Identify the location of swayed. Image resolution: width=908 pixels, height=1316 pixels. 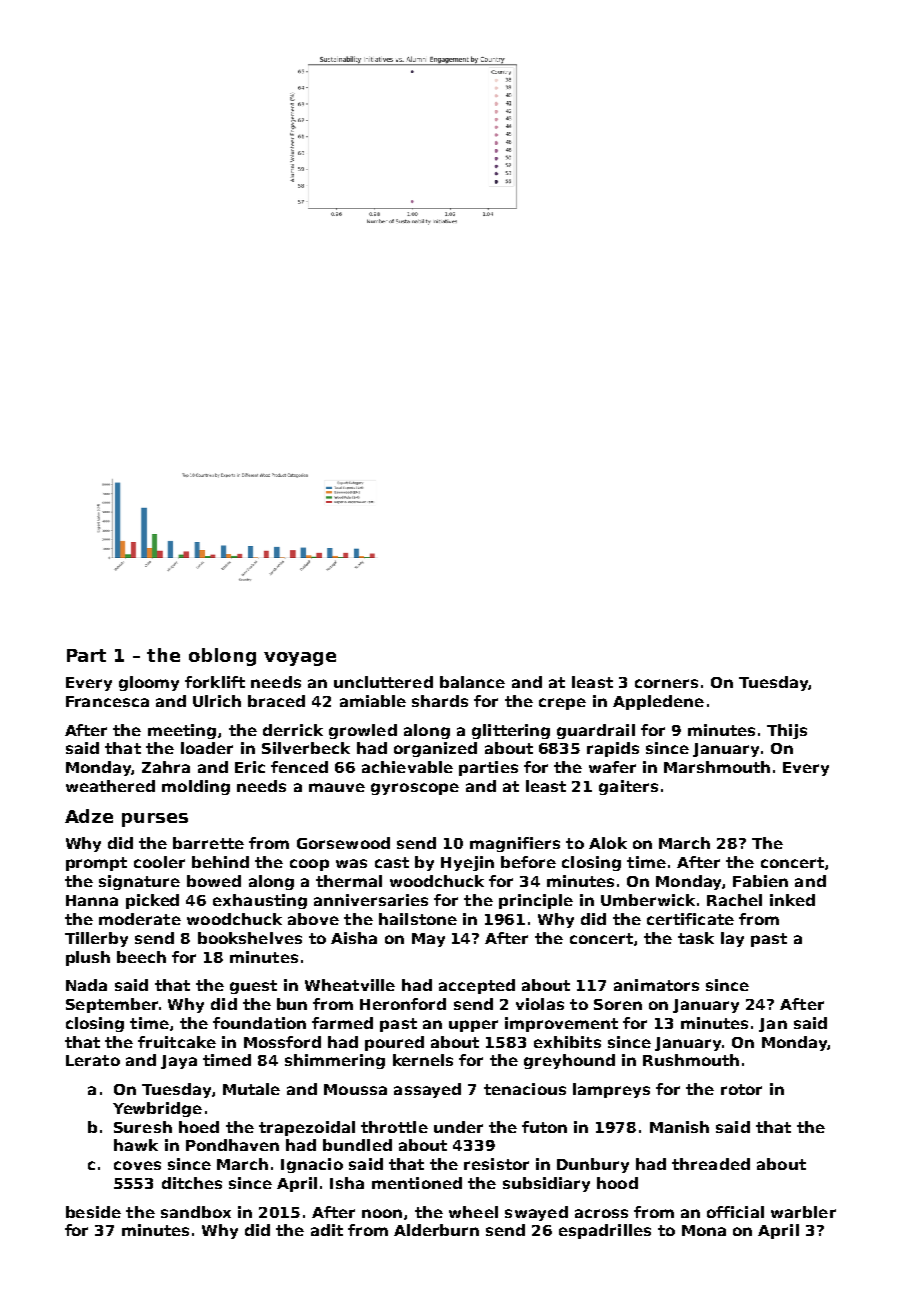
(536, 1213).
